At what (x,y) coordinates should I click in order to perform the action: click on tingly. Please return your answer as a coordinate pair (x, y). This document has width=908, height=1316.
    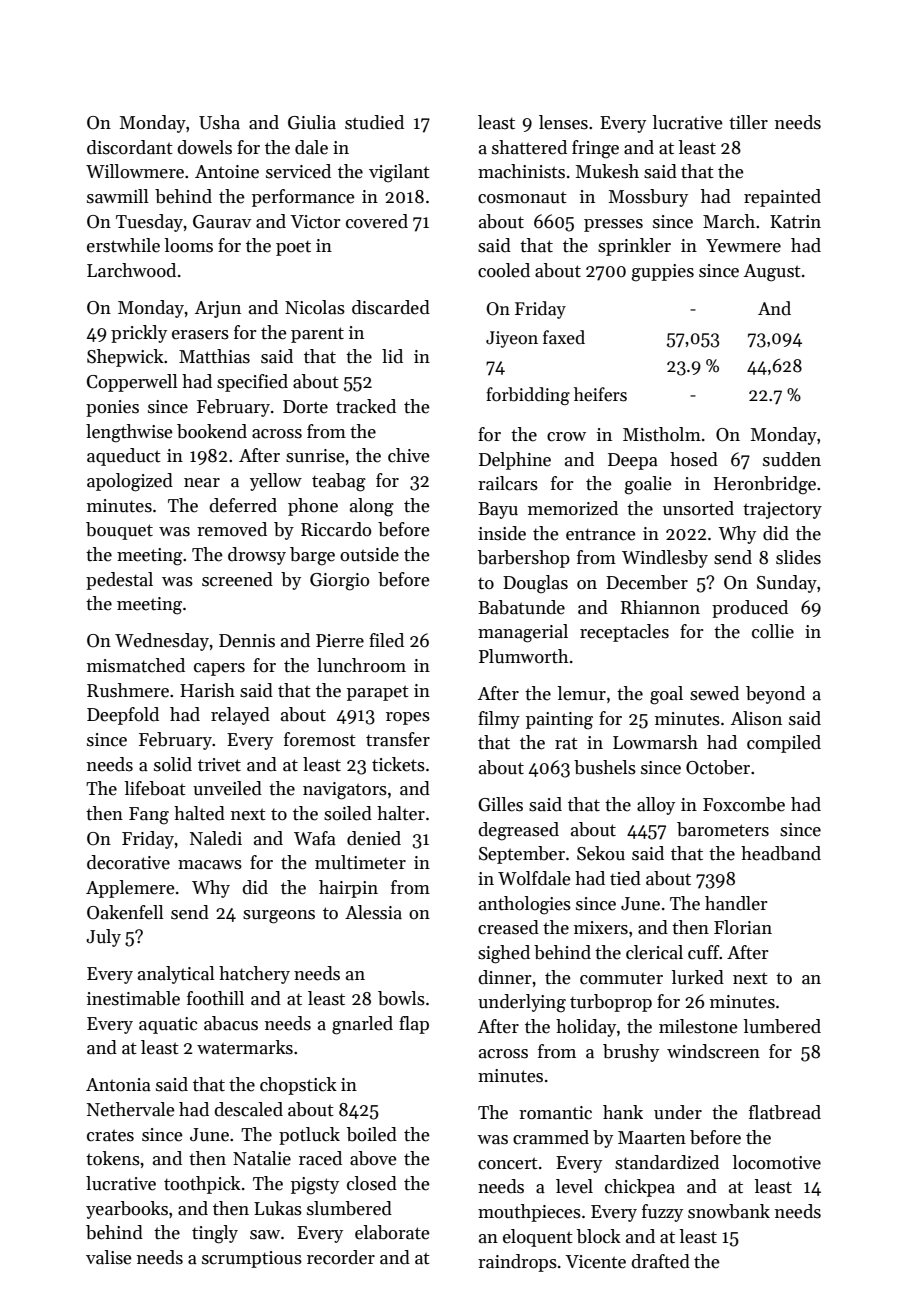
    Looking at the image, I should click on (215, 1234).
